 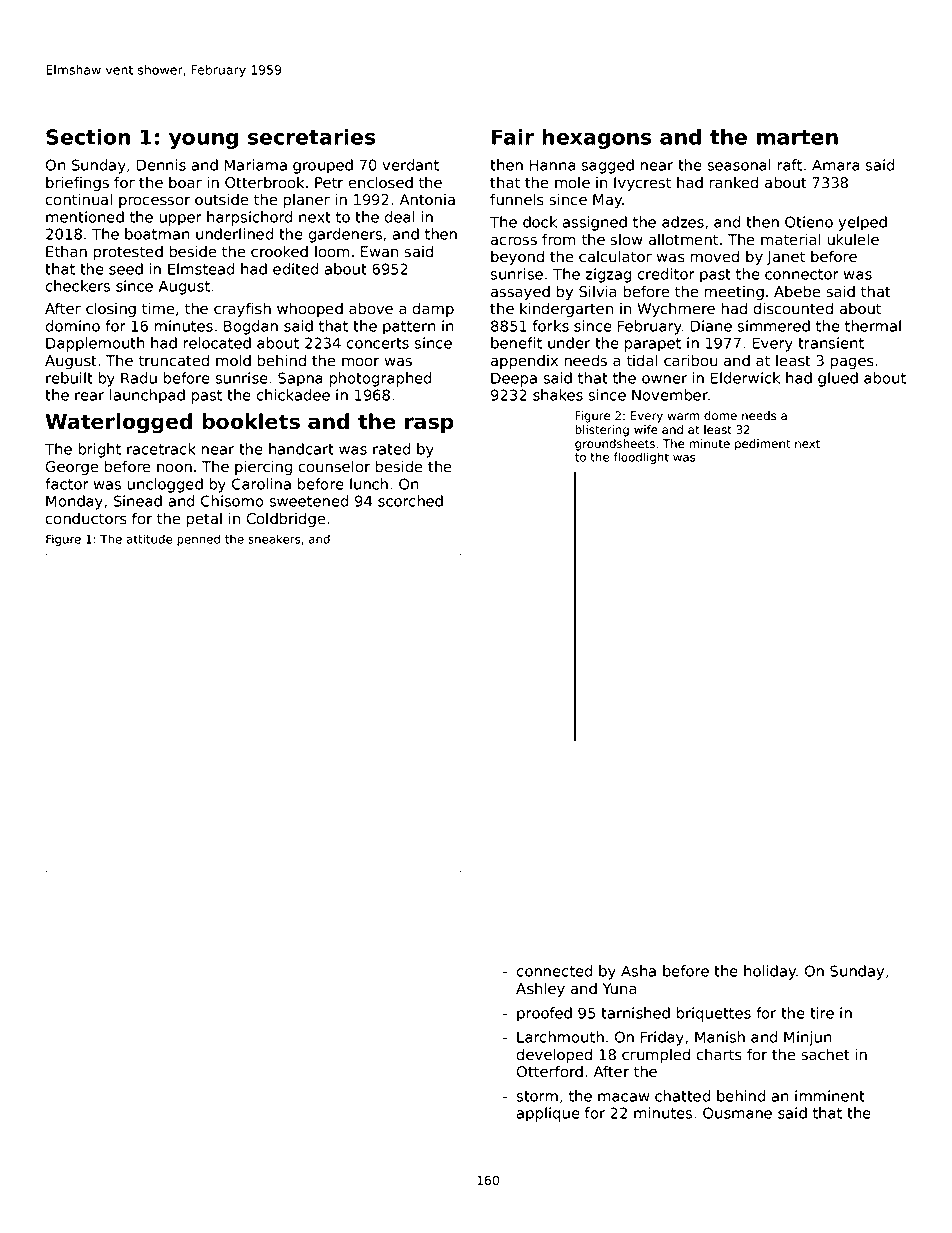 What do you see at coordinates (560, 1037) in the page?
I see `Larchmouth` at bounding box center [560, 1037].
